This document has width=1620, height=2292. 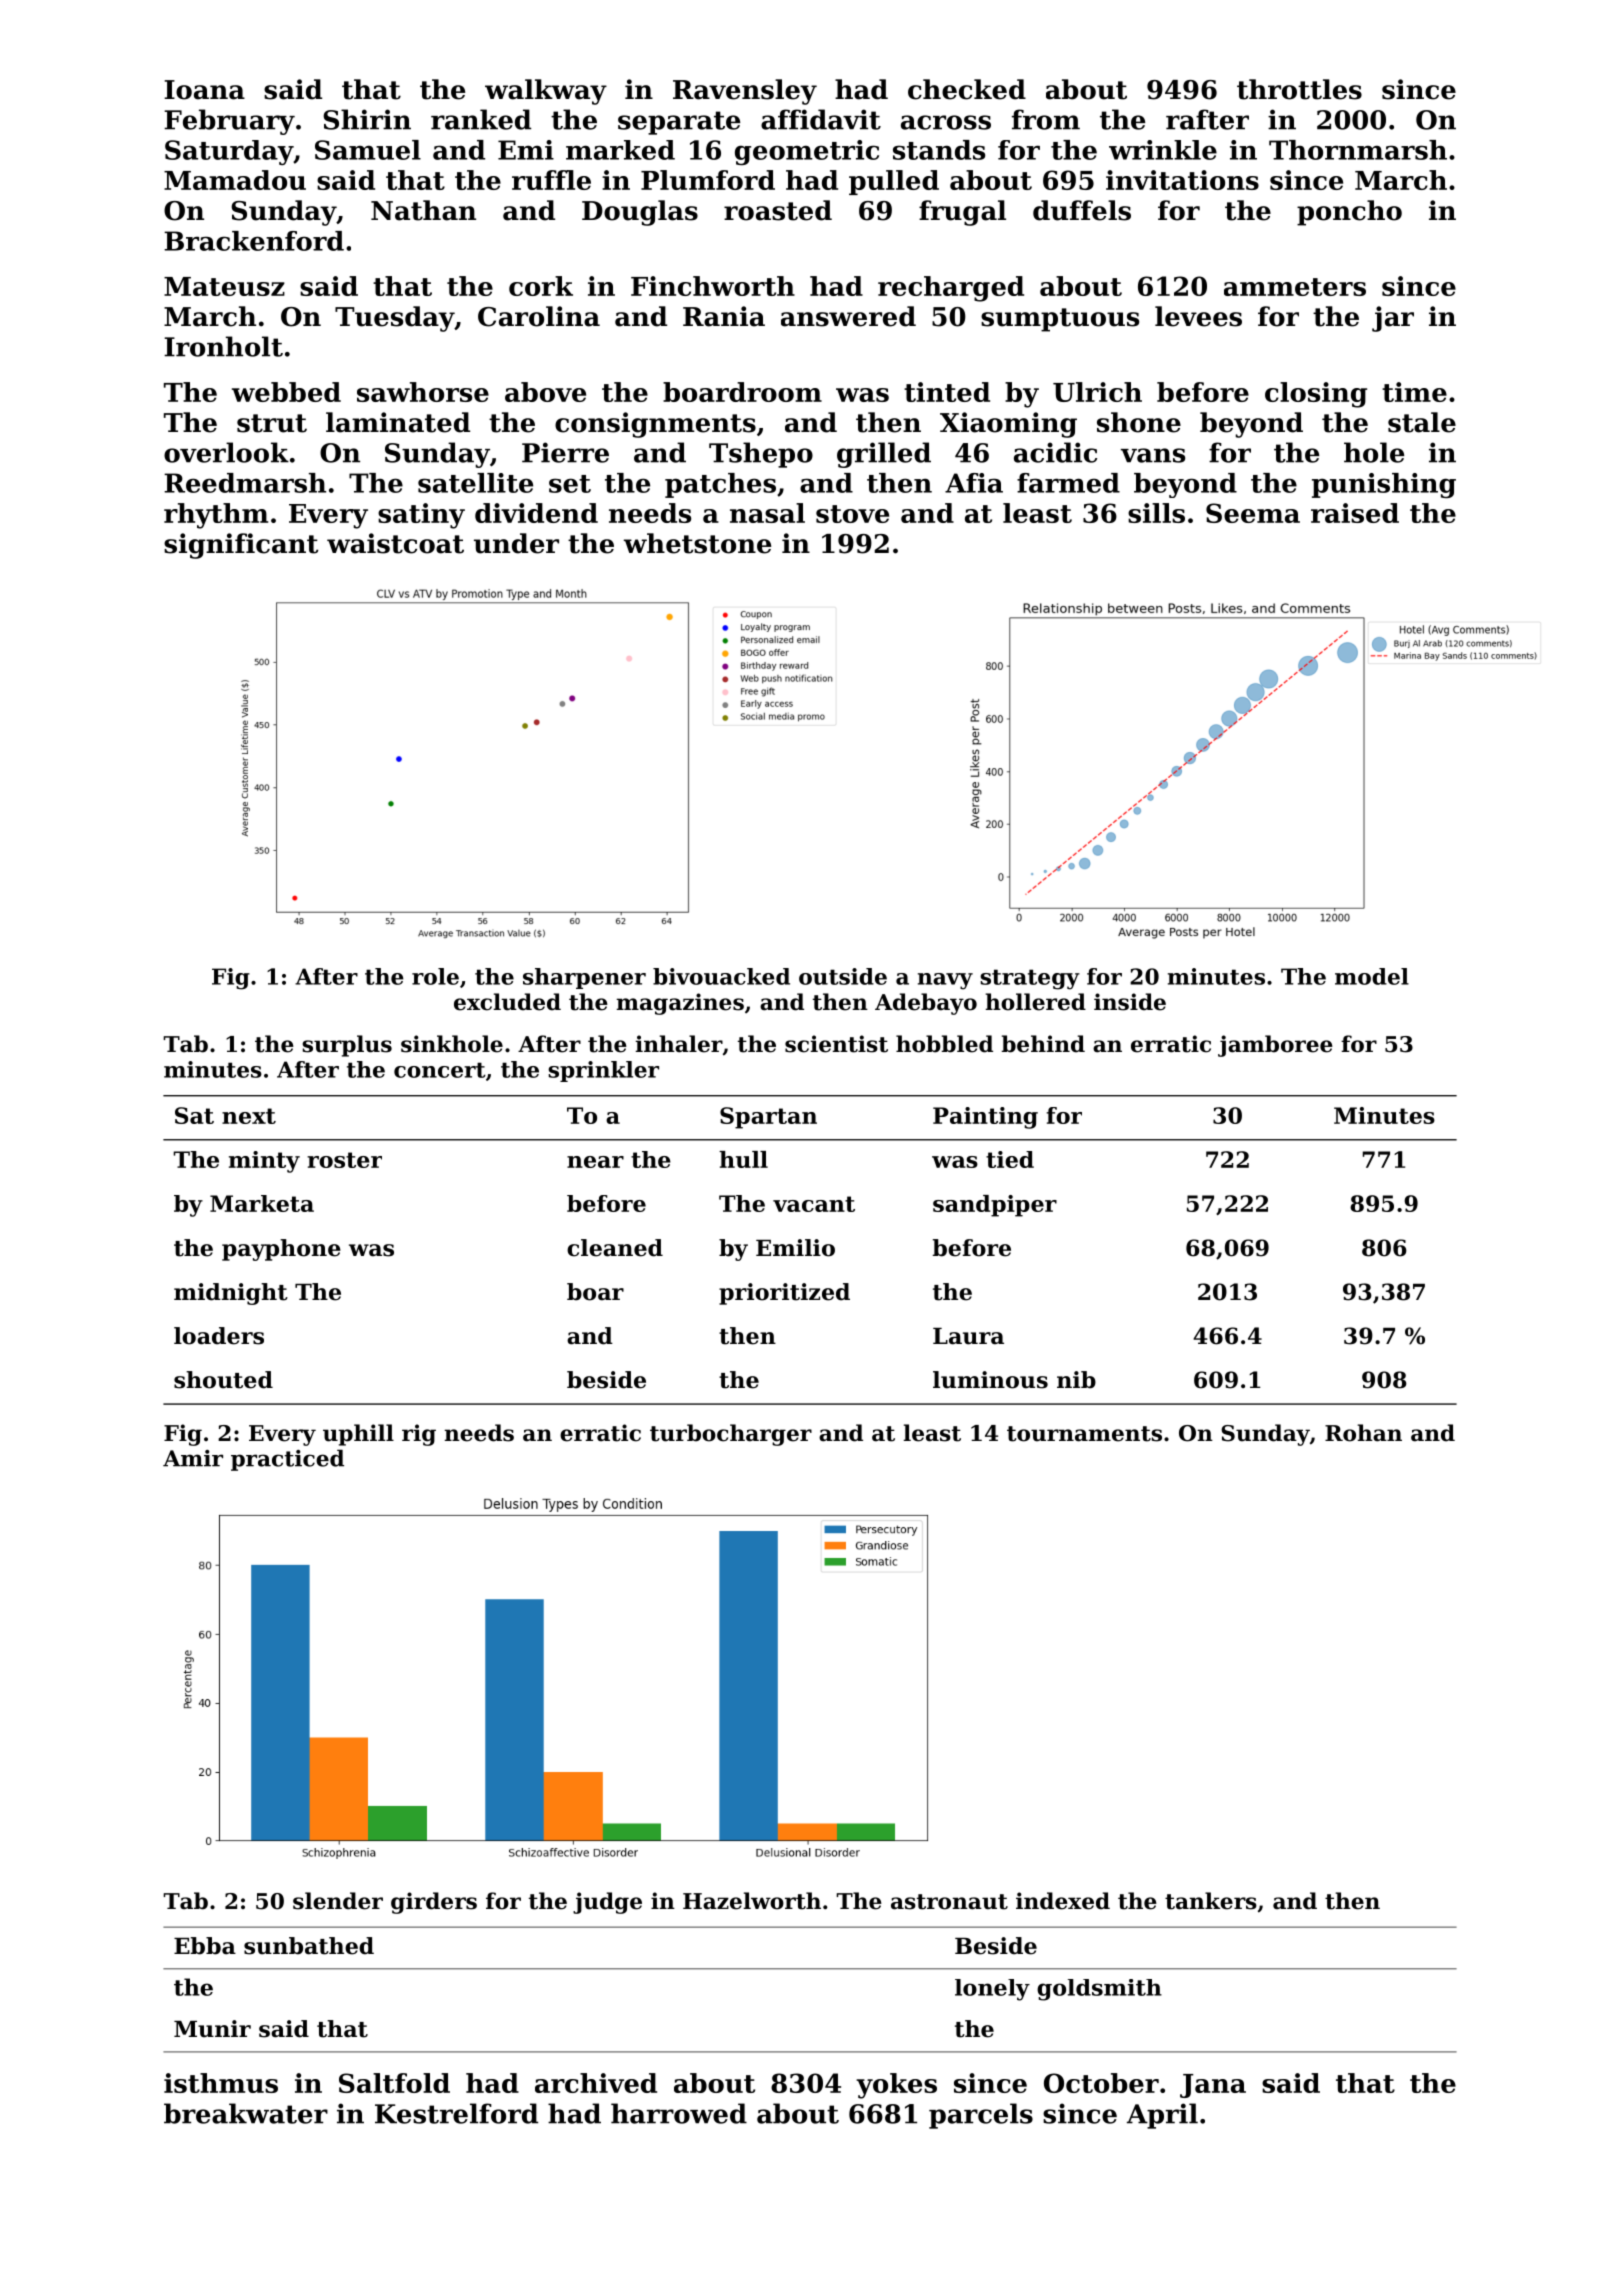 What do you see at coordinates (1299, 89) in the document?
I see `throttles` at bounding box center [1299, 89].
